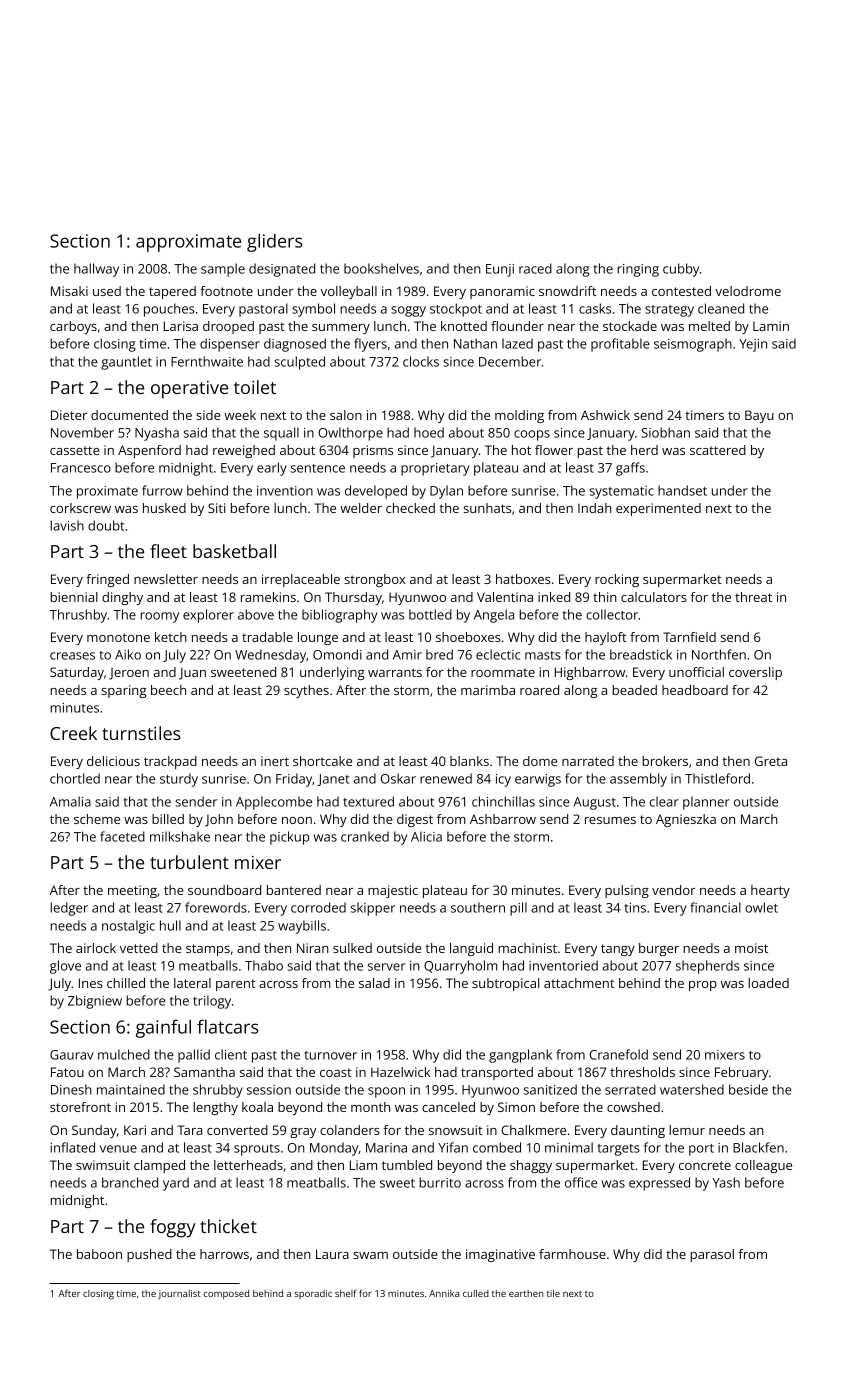 This page has width=849, height=1400. What do you see at coordinates (301, 580) in the page?
I see `irreplaceable` at bounding box center [301, 580].
